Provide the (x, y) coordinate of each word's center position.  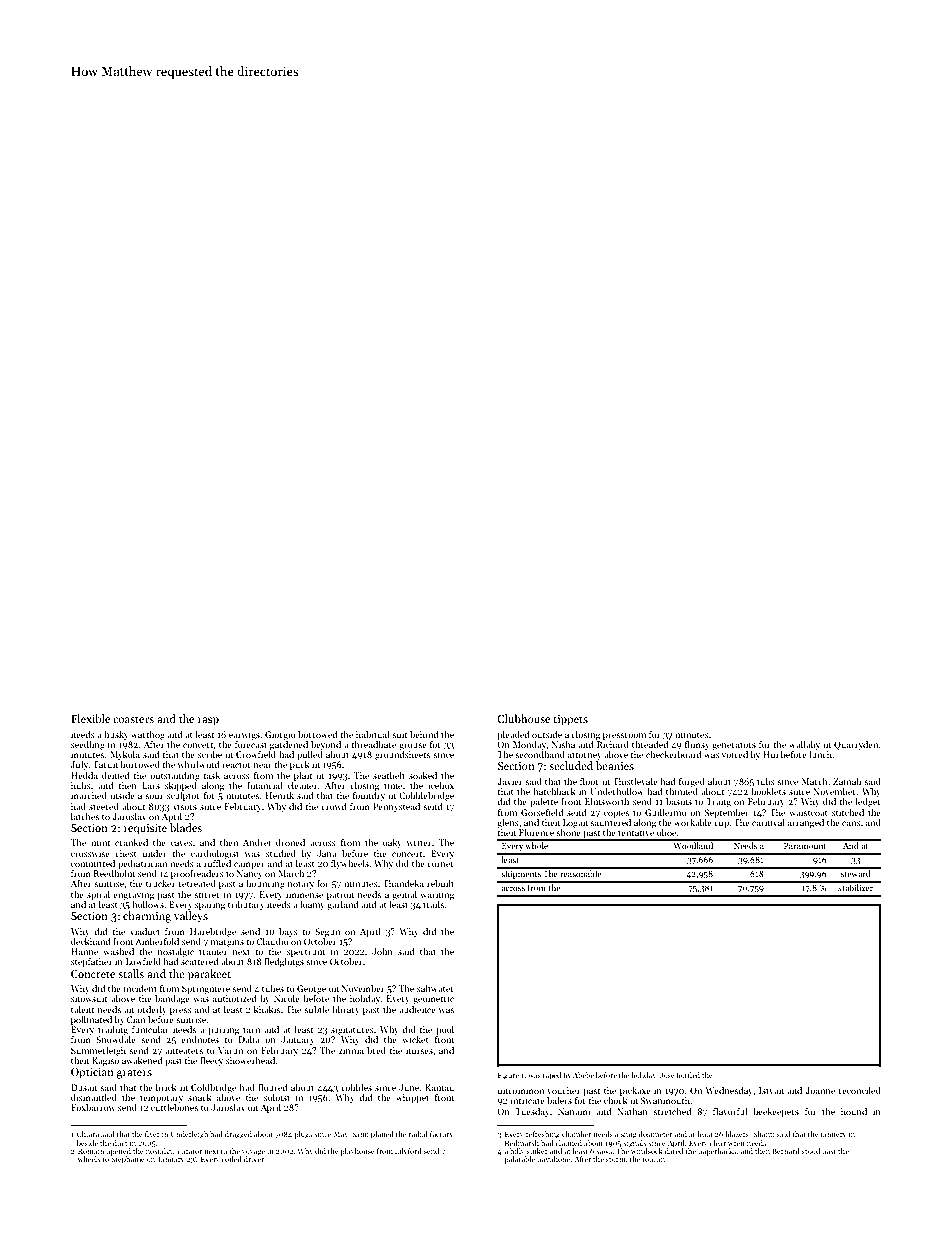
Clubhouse (523, 718)
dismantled (94, 1097)
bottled (688, 1075)
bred (376, 1050)
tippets (570, 720)
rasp (208, 721)
